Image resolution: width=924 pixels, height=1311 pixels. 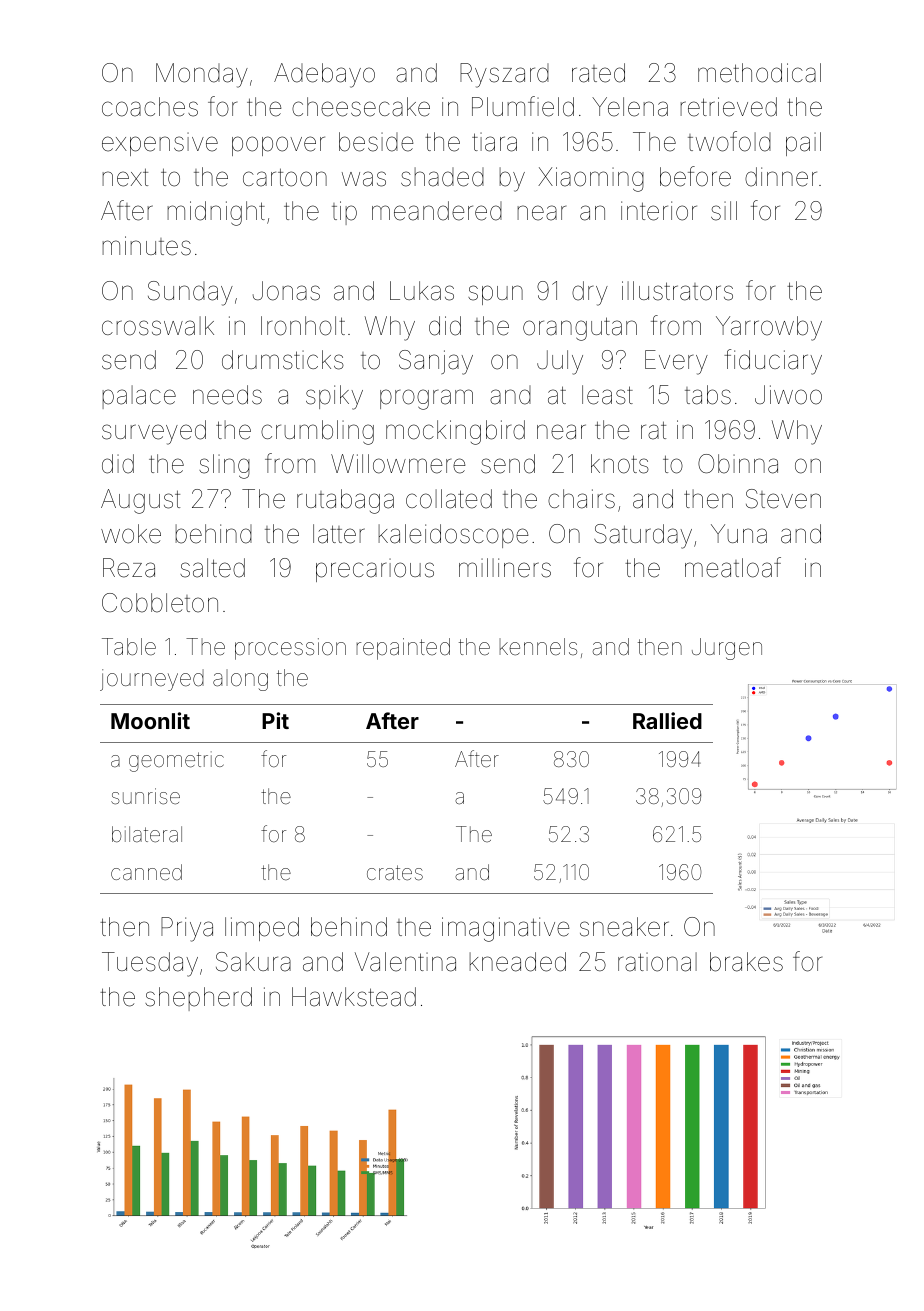 What do you see at coordinates (216, 213) in the screenshot?
I see `midnight` at bounding box center [216, 213].
